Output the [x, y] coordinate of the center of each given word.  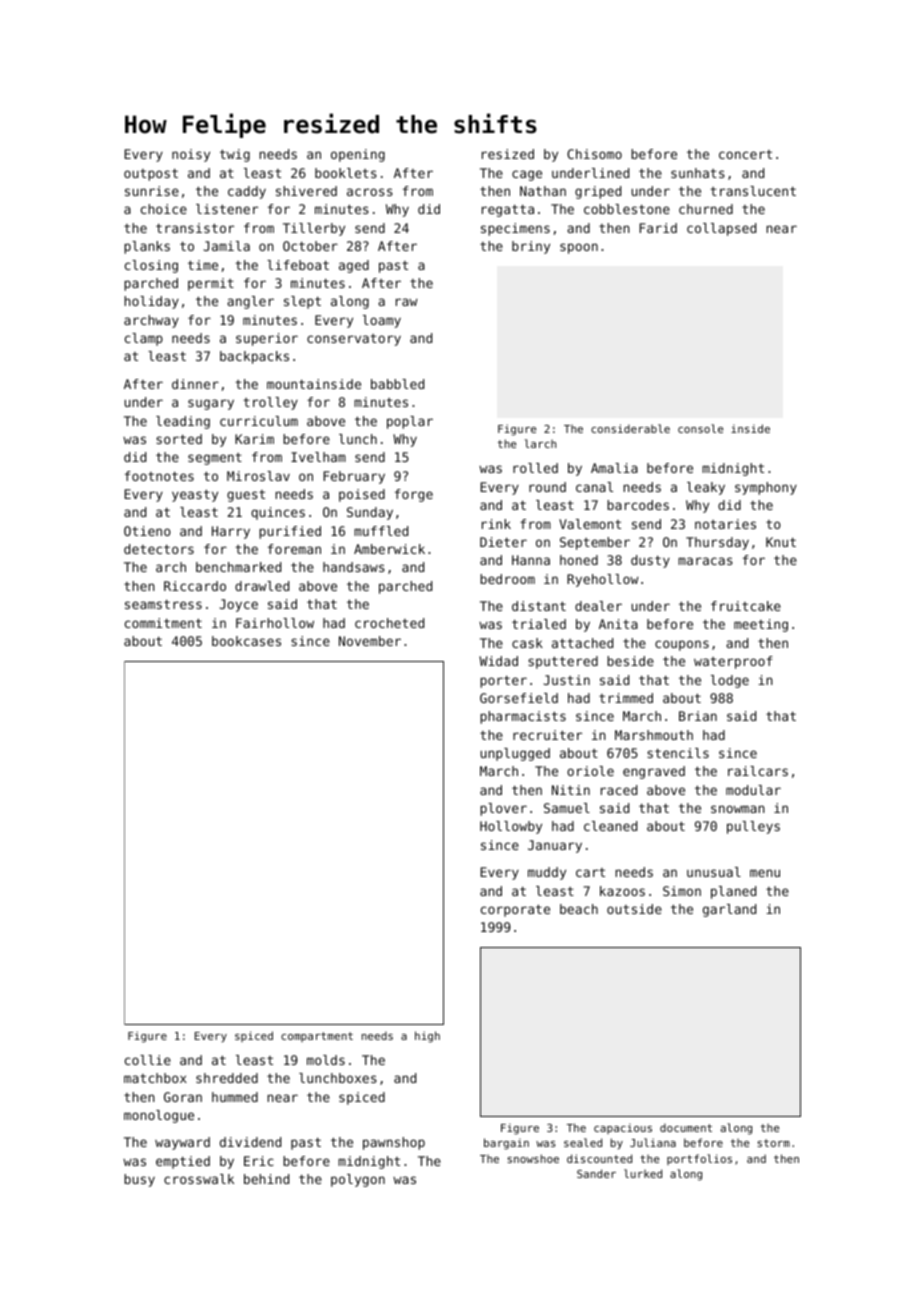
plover [503, 809]
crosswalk [199, 1179]
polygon [358, 1180]
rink [496, 524]
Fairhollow [275, 623]
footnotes [159, 476]
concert [745, 154]
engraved [654, 772]
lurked [643, 1173]
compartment [317, 1037]
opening [358, 155]
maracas [705, 561]
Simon [682, 891]
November [370, 641]
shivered [306, 191]
